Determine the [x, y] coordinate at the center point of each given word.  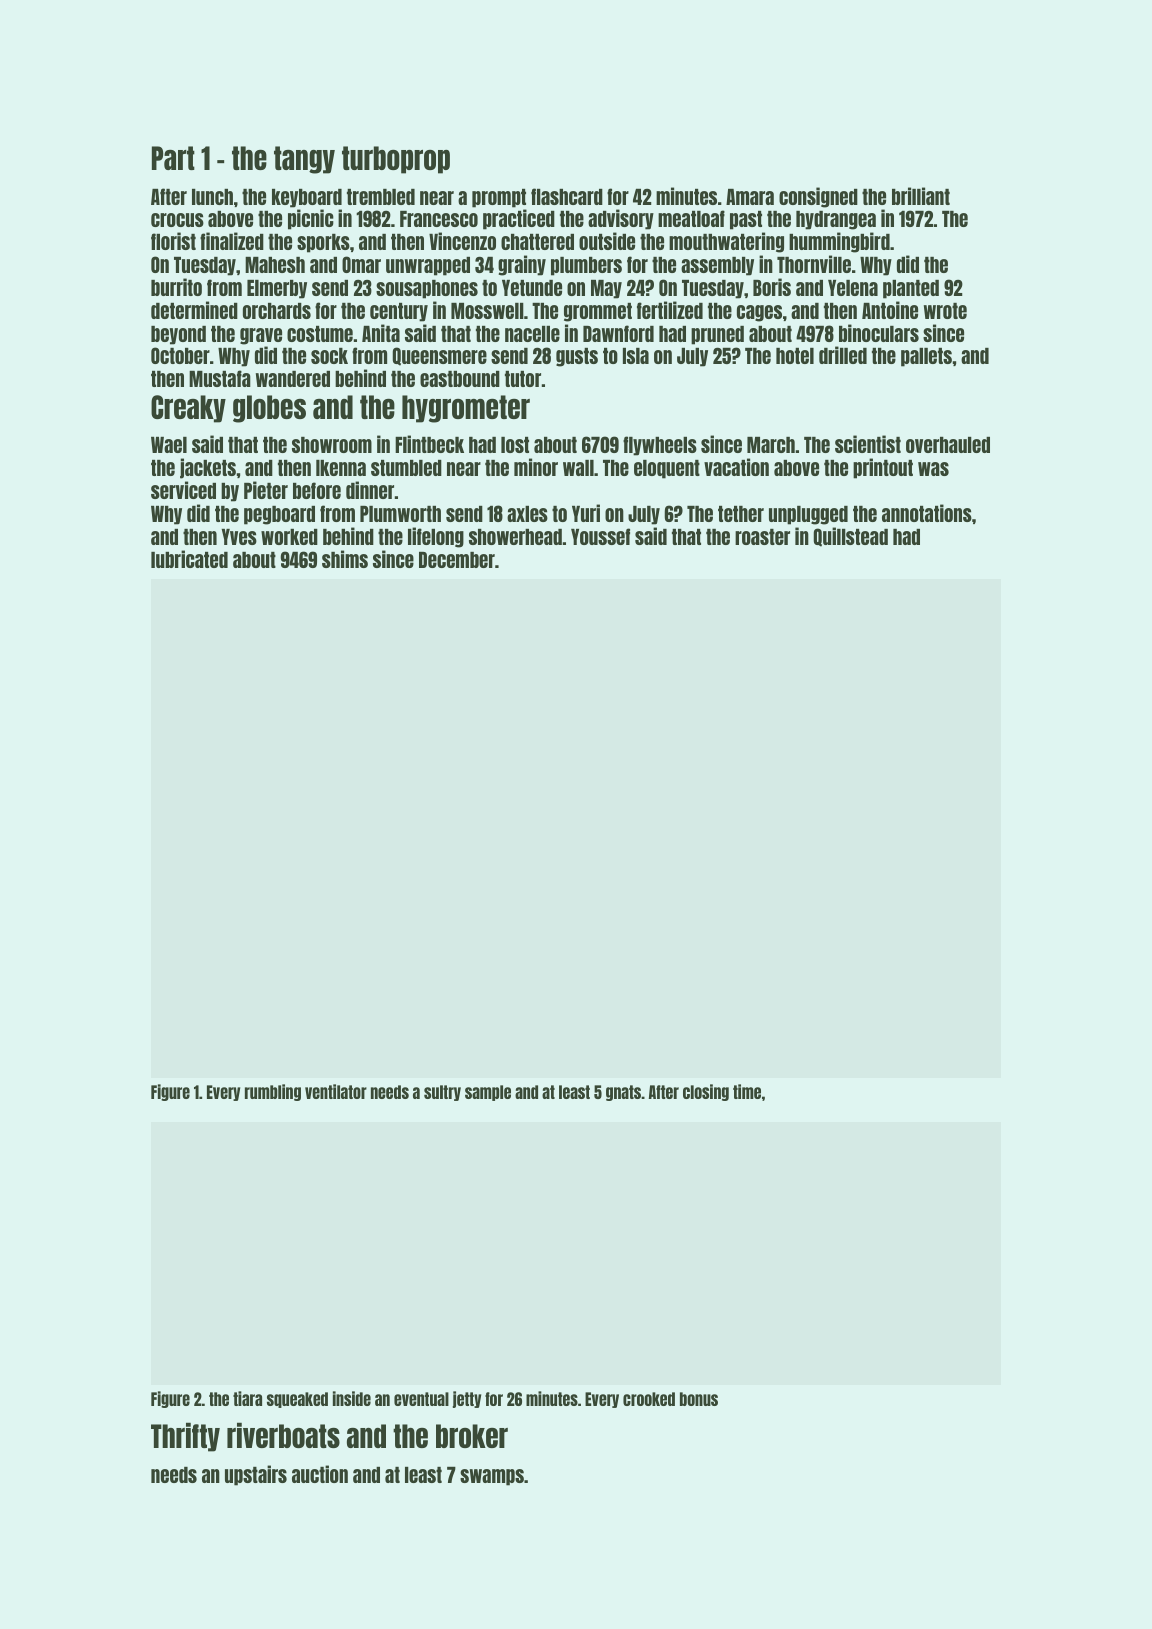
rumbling [273, 1092]
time [747, 1091]
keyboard [307, 198]
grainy [522, 265]
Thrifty [185, 1437]
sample [488, 1093]
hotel [795, 356]
